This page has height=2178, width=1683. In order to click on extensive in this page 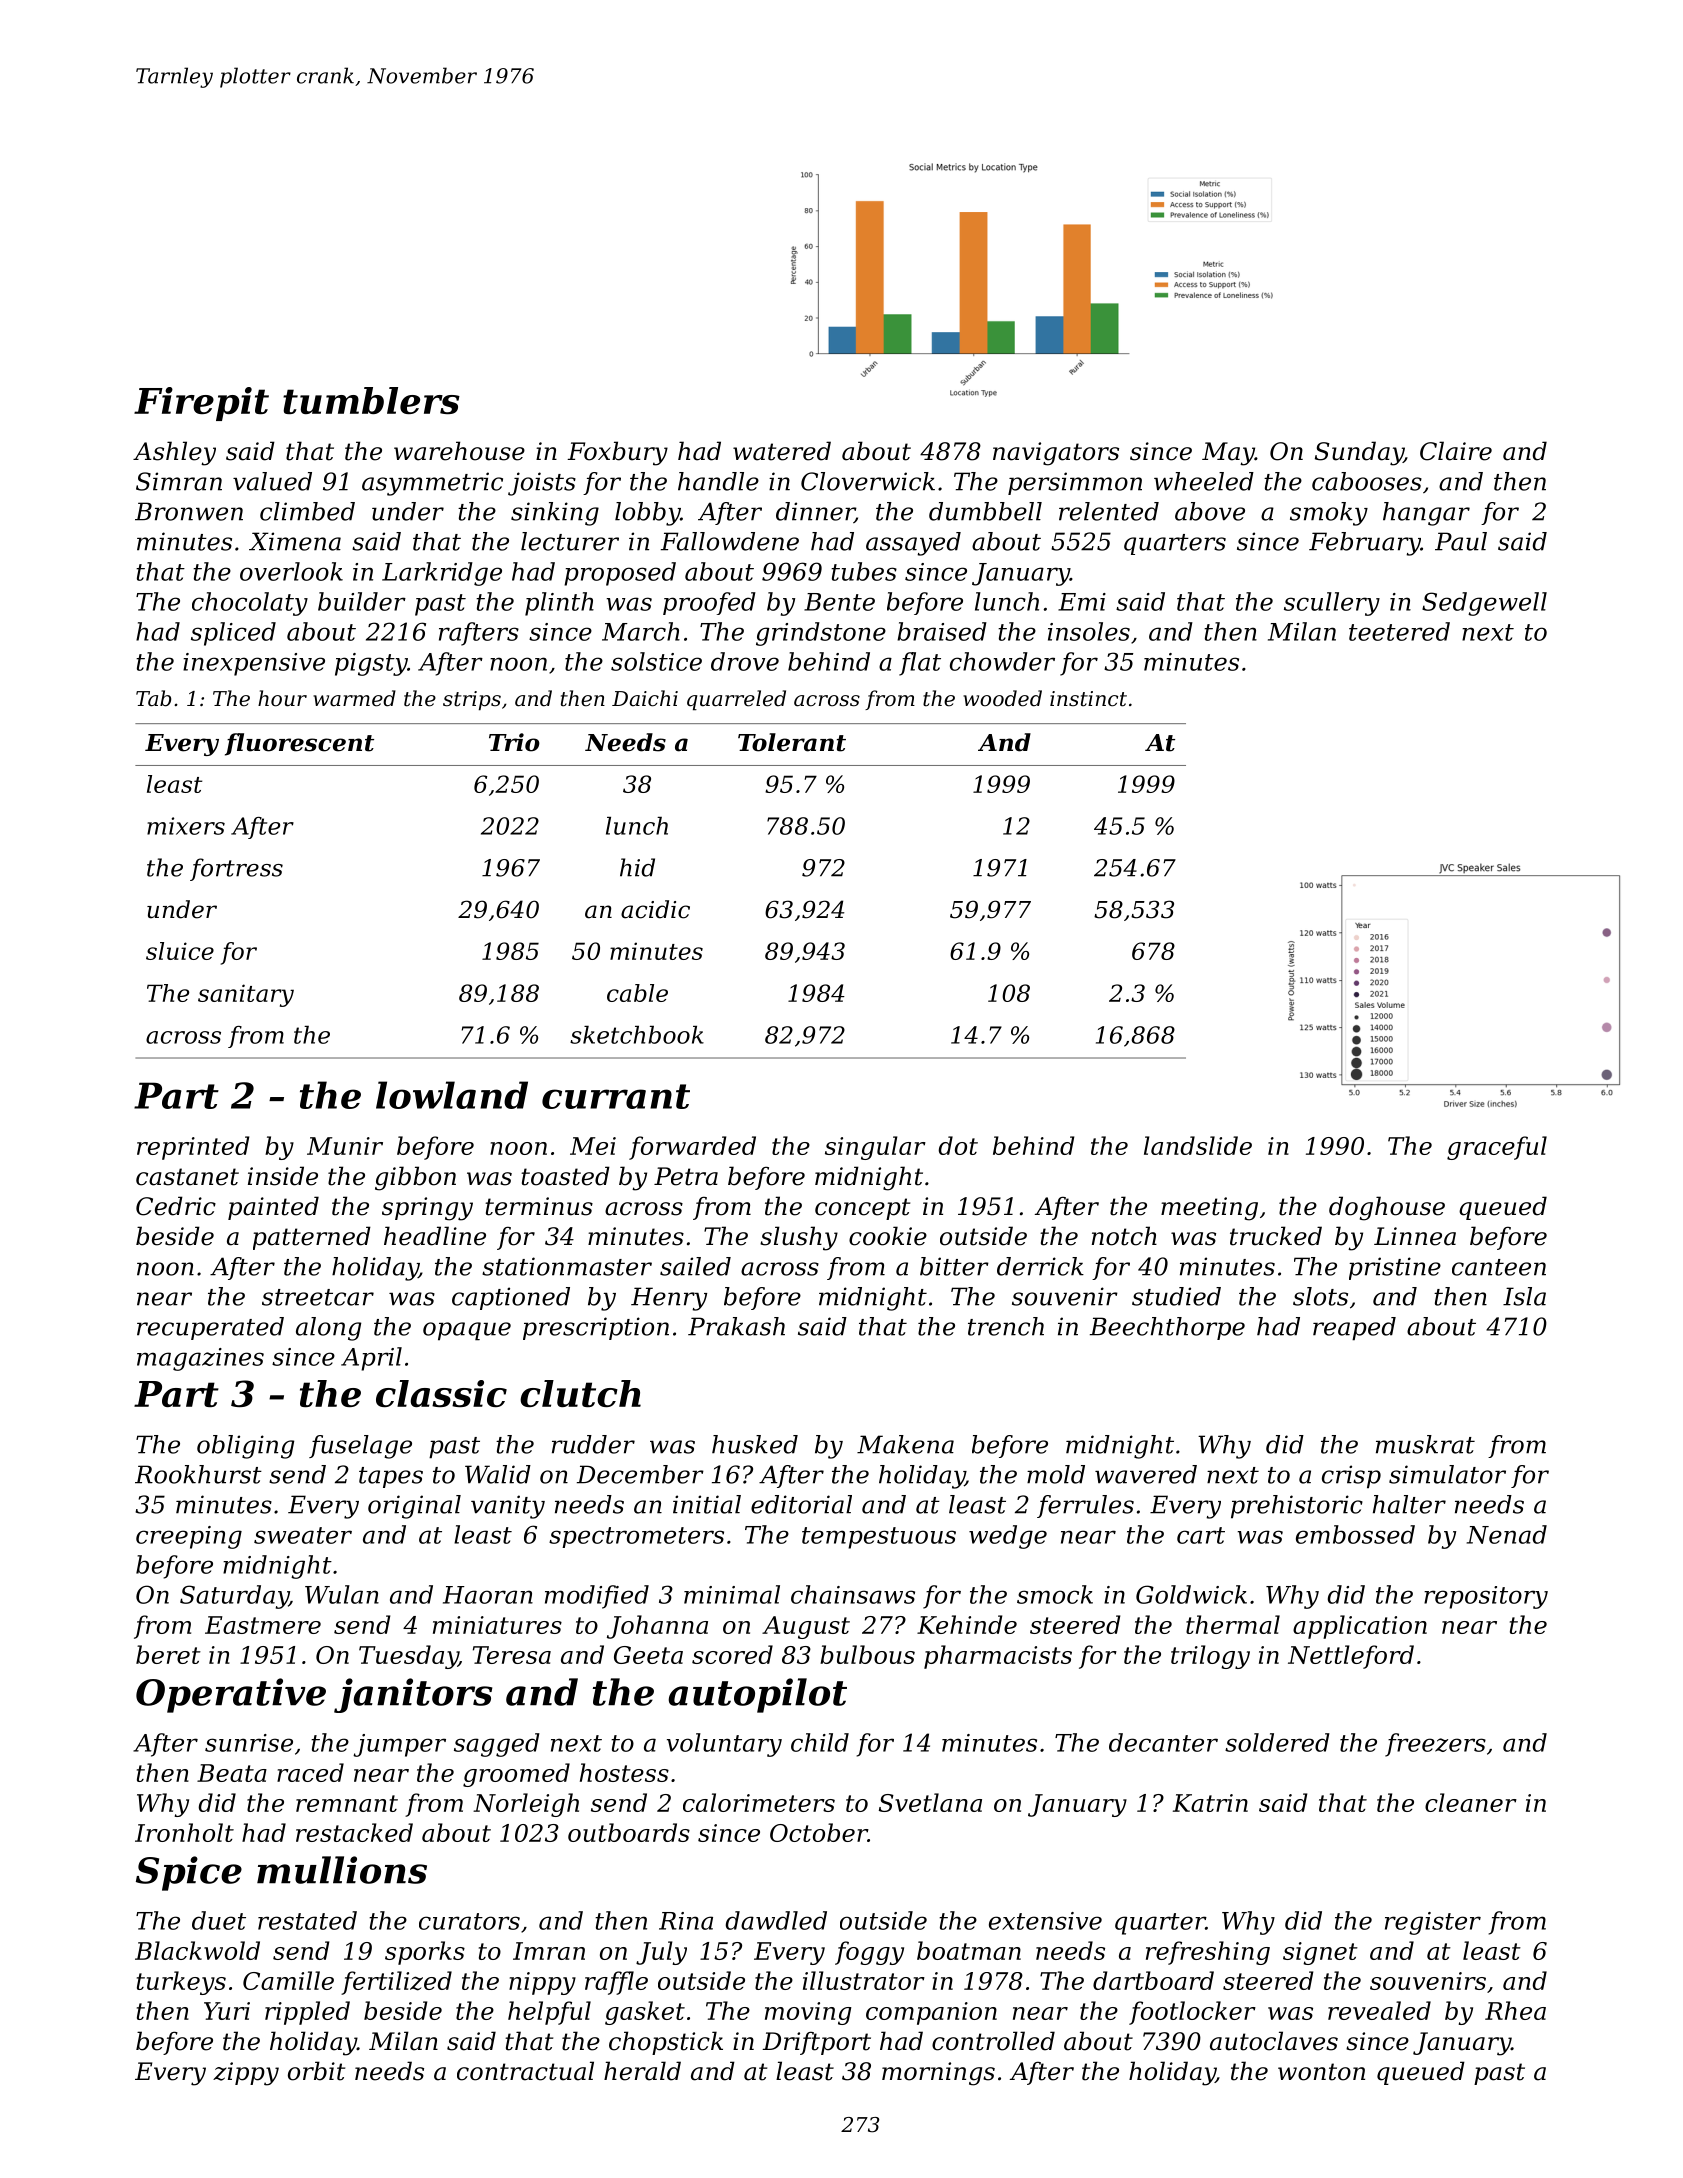, I will do `click(1045, 1921)`.
